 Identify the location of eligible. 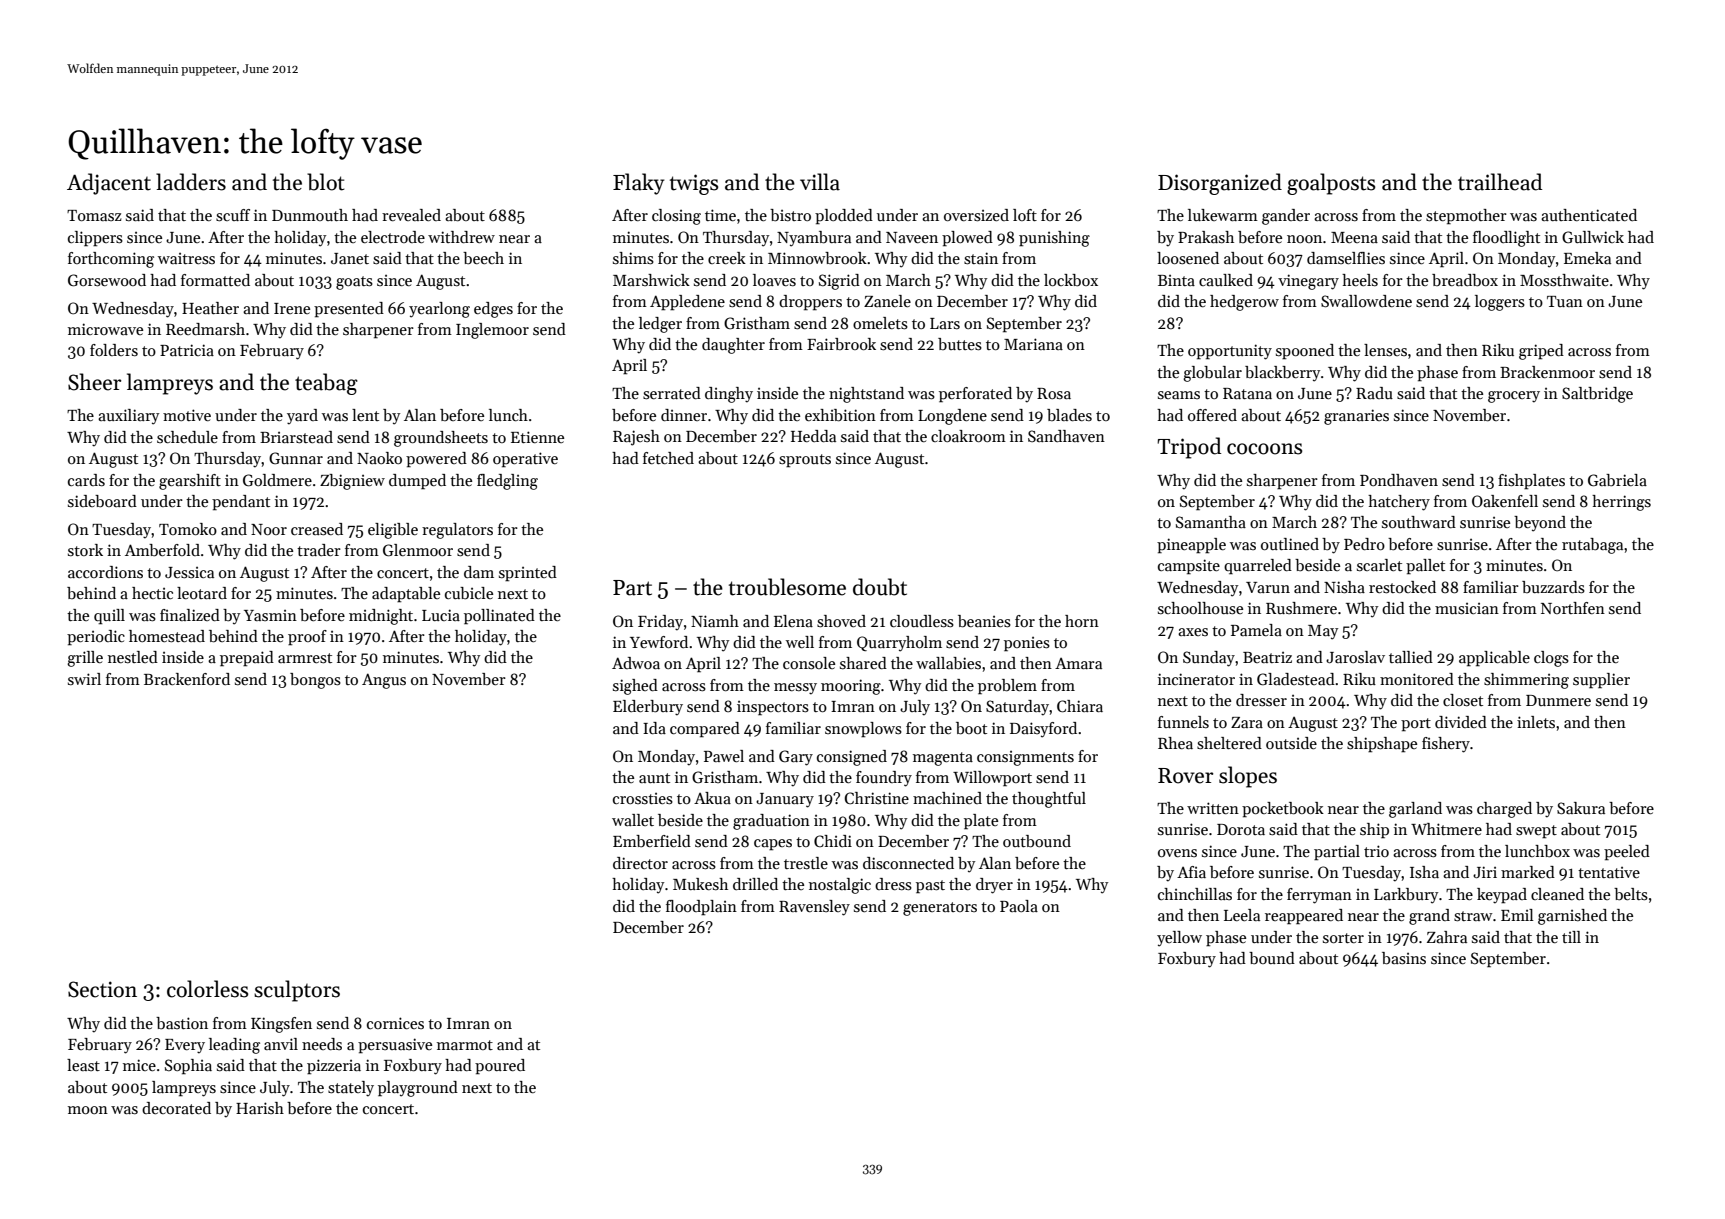
(393, 531).
